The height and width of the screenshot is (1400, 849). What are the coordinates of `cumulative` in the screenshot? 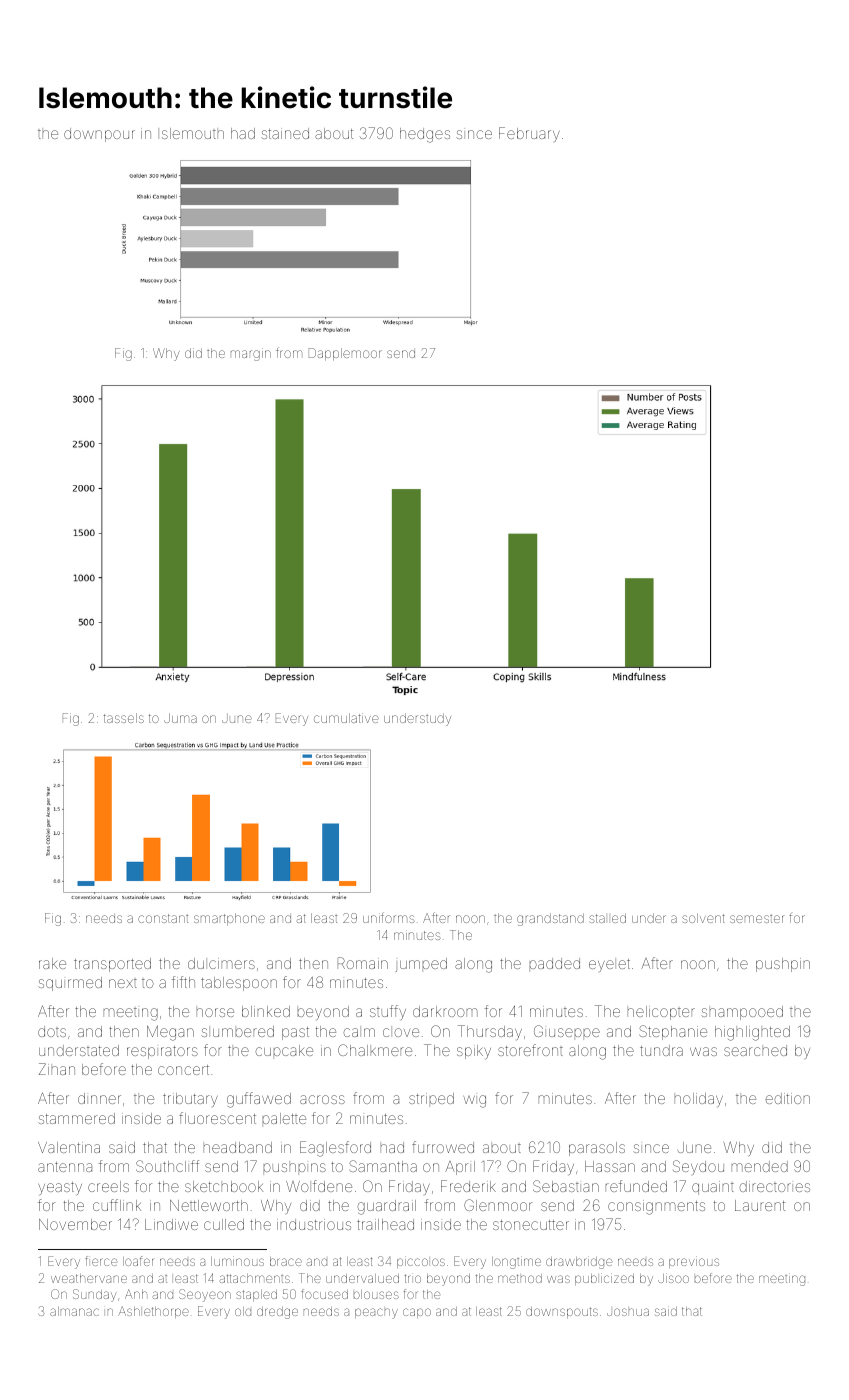 It's located at (346, 718).
